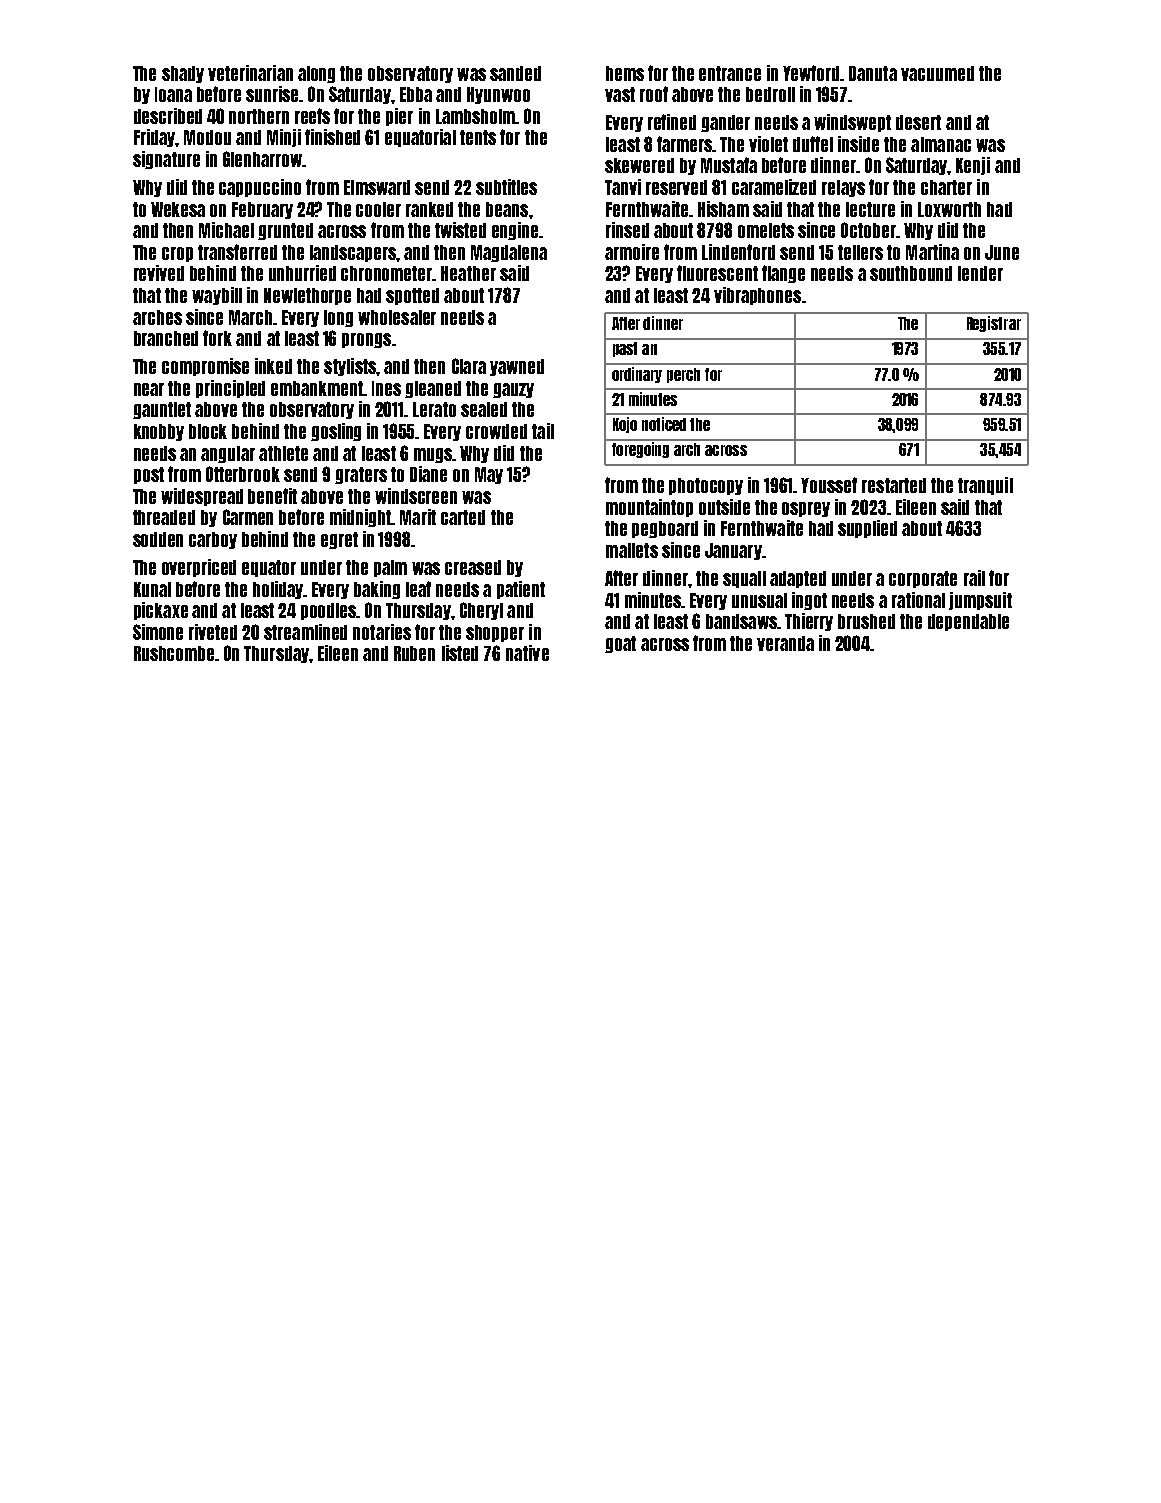 The image size is (1161, 1503). What do you see at coordinates (860, 252) in the image?
I see `tellers` at bounding box center [860, 252].
